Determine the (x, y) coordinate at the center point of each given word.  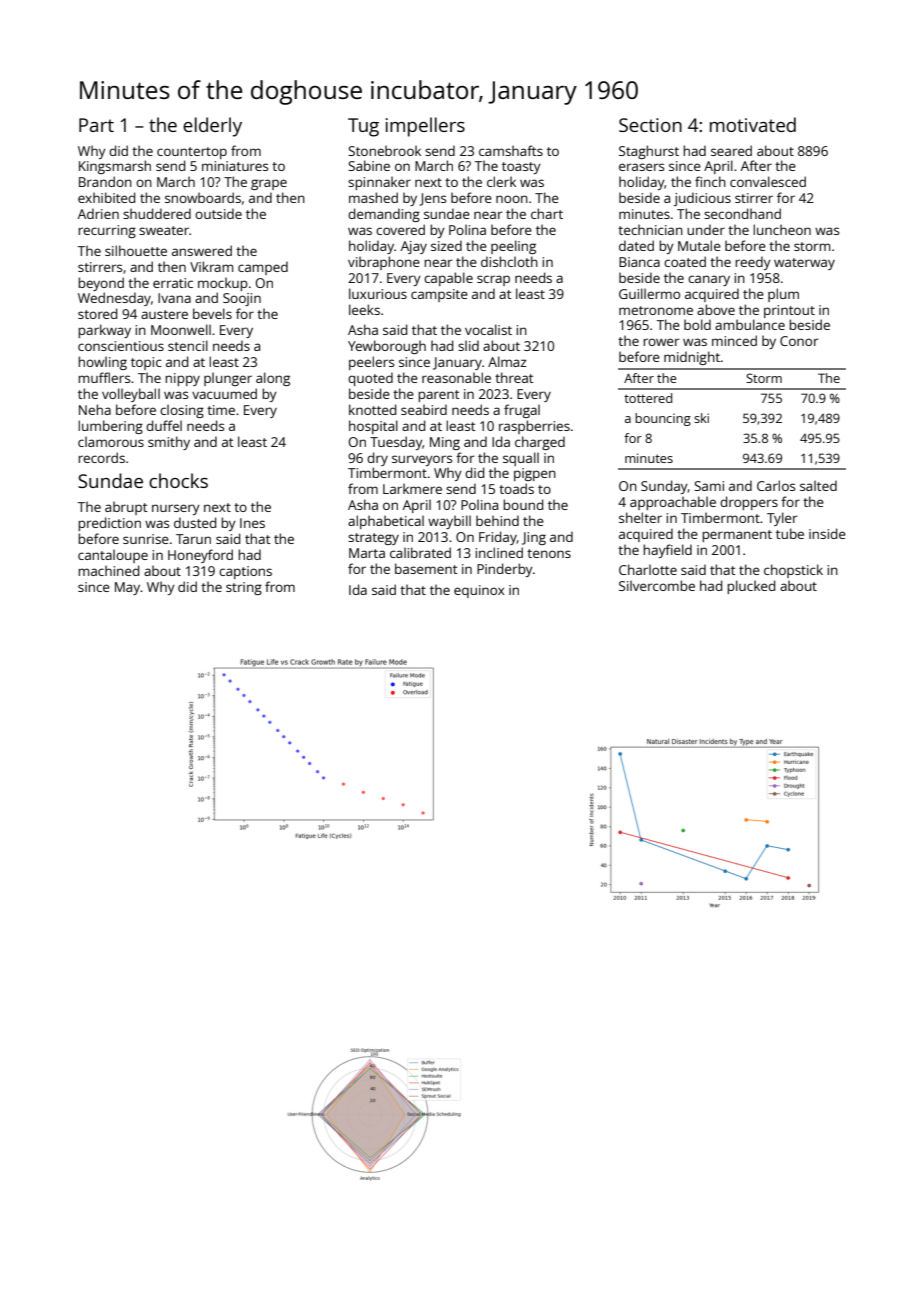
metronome (656, 310)
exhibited (106, 197)
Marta (367, 553)
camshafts (511, 150)
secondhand (742, 213)
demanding (384, 215)
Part (96, 125)
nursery (176, 509)
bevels (212, 313)
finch (710, 181)
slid (468, 345)
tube (790, 533)
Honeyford (200, 556)
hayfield (667, 551)
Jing (534, 538)
